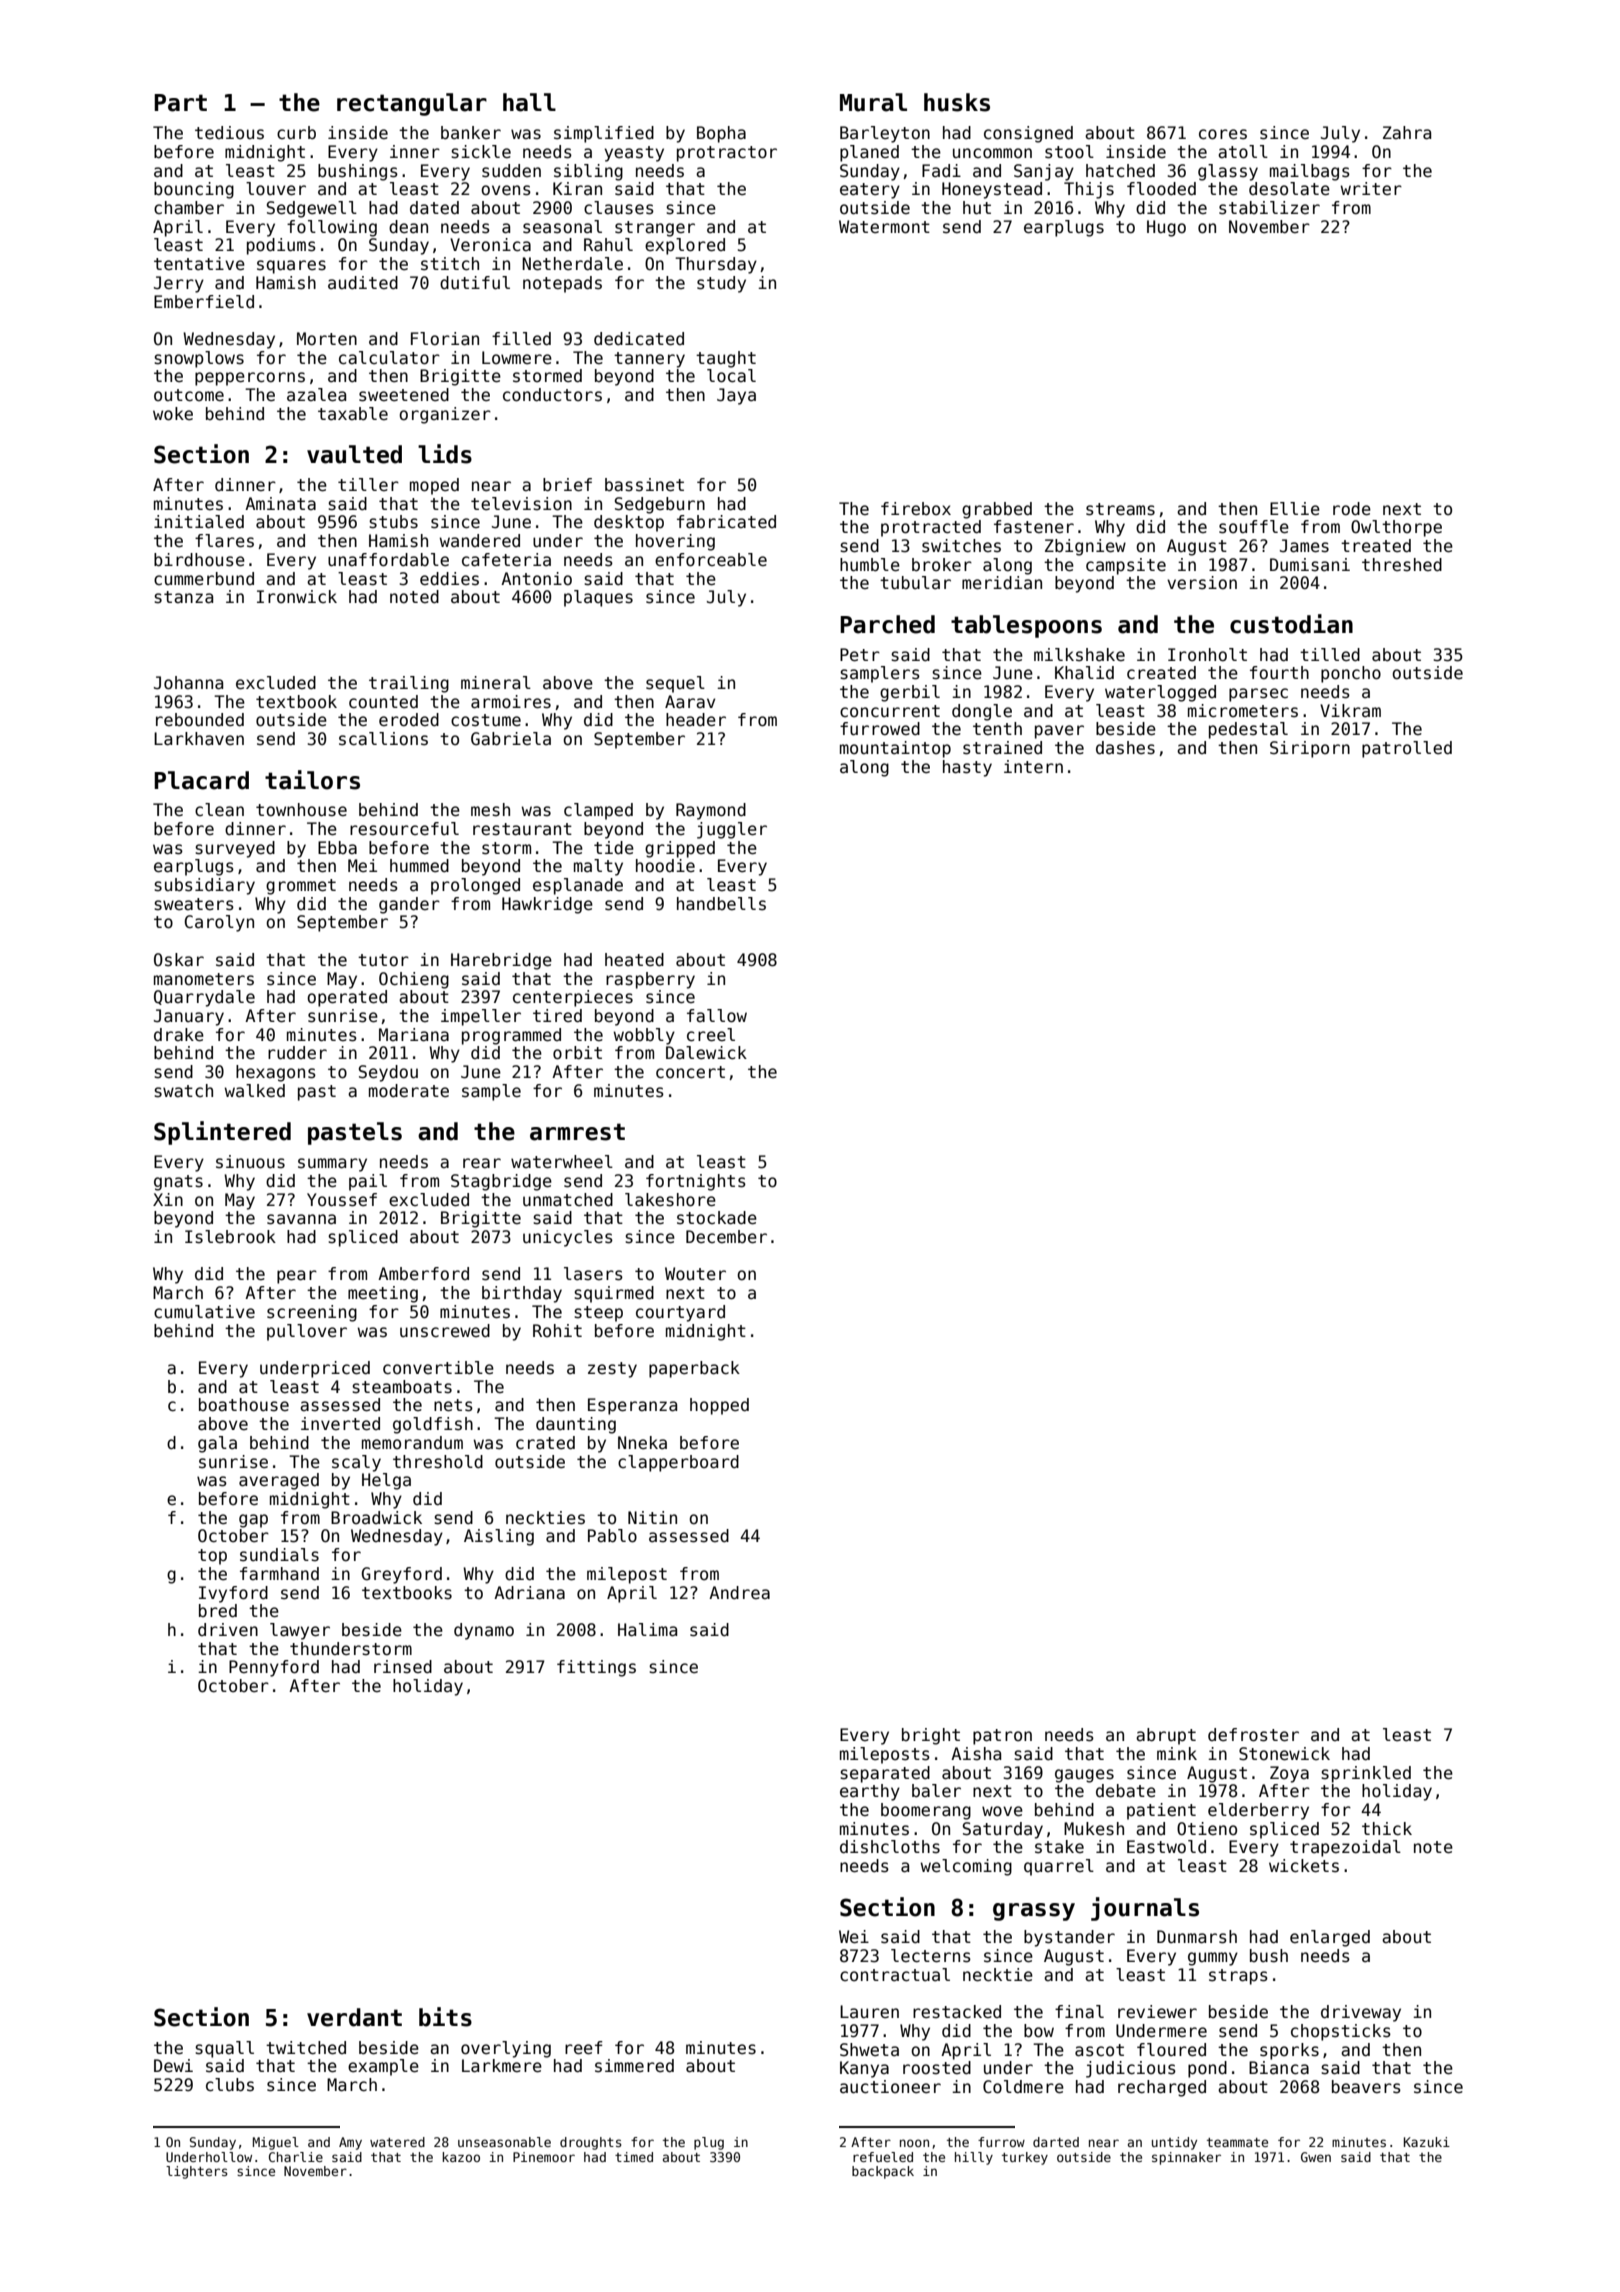 Image resolution: width=1620 pixels, height=2292 pixels. Describe the element at coordinates (445, 2017) in the screenshot. I see `bits` at that location.
